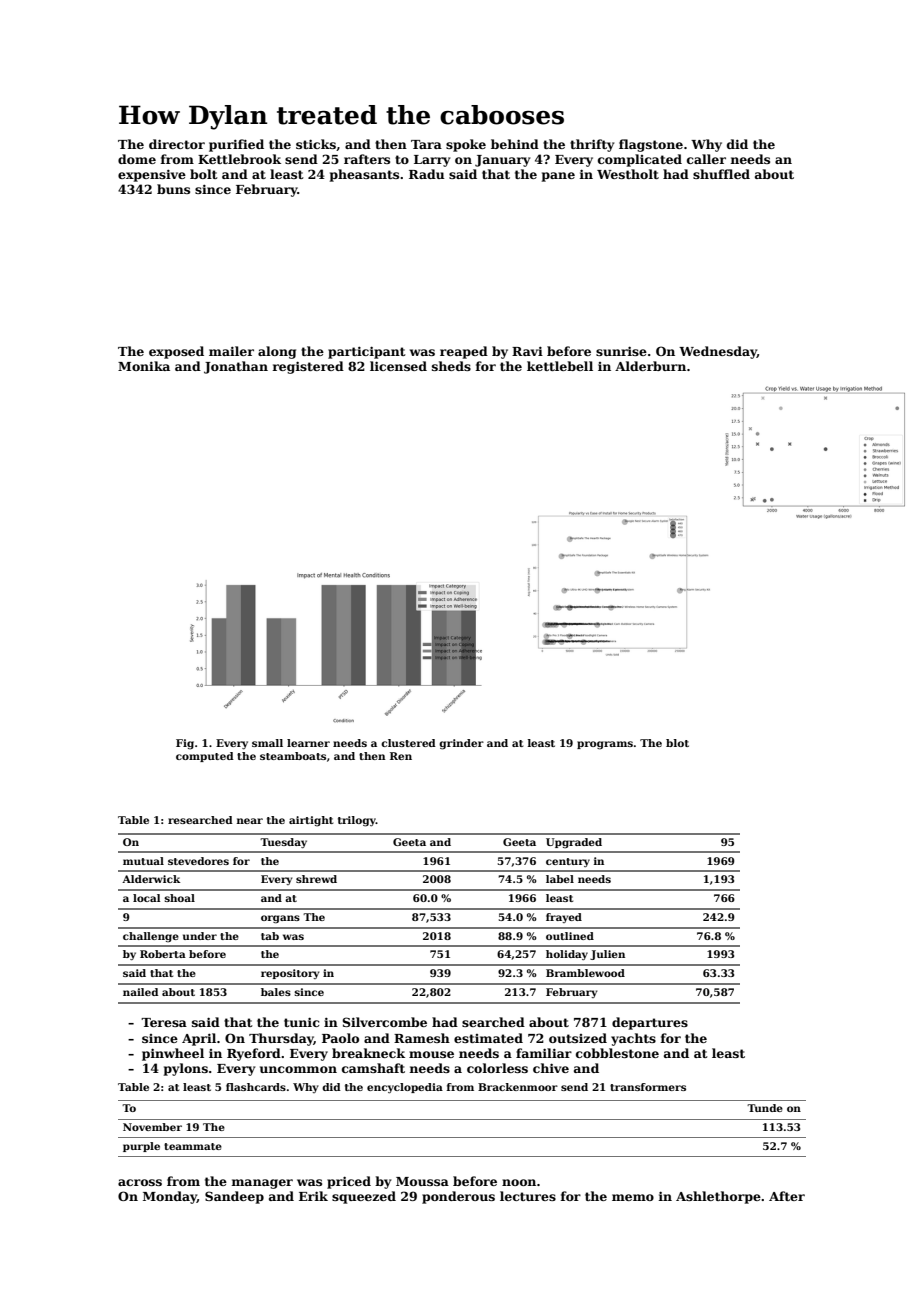 The height and width of the screenshot is (1308, 924). What do you see at coordinates (650, 366) in the screenshot?
I see `Alderburn` at bounding box center [650, 366].
